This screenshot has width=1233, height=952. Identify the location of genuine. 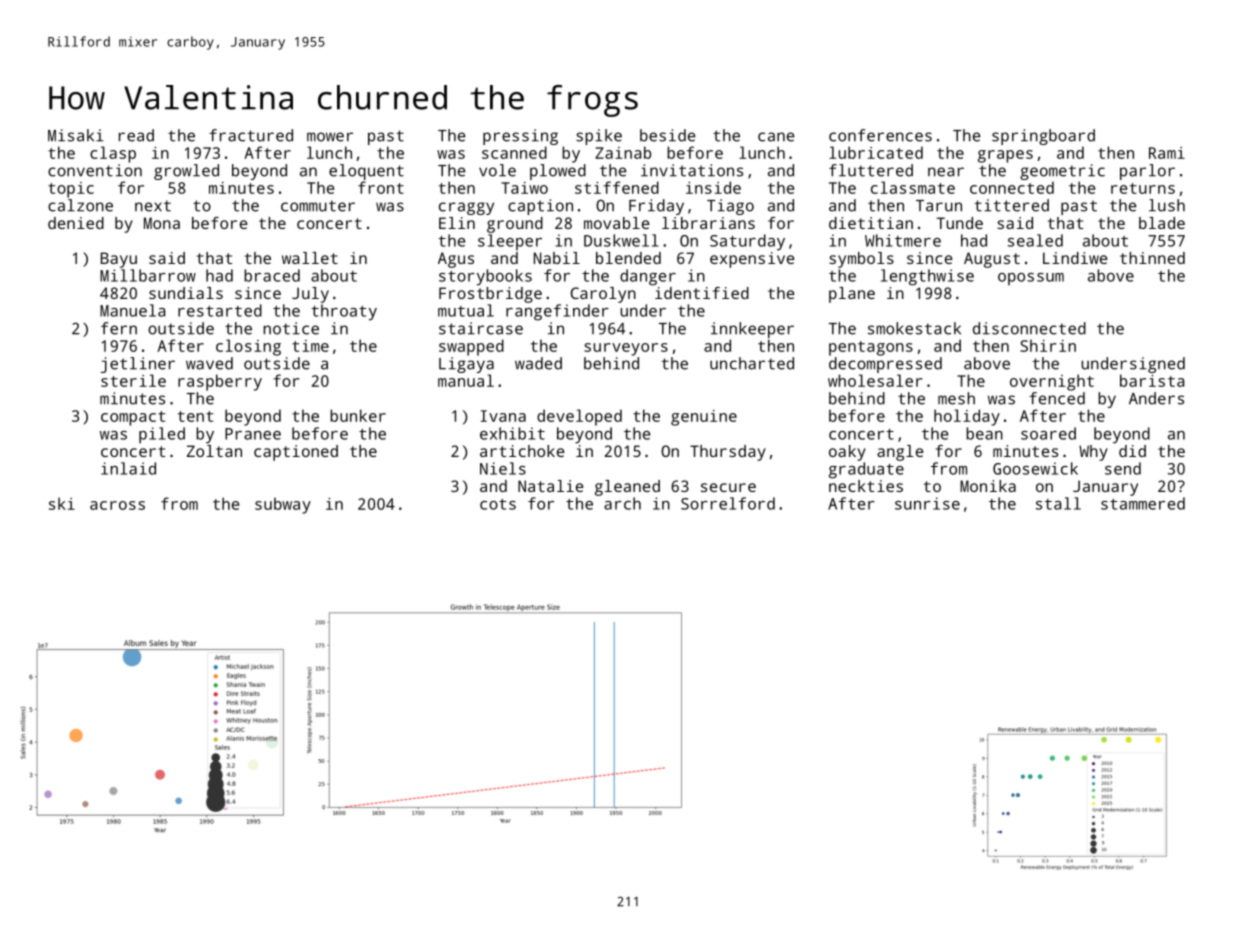
(704, 418).
